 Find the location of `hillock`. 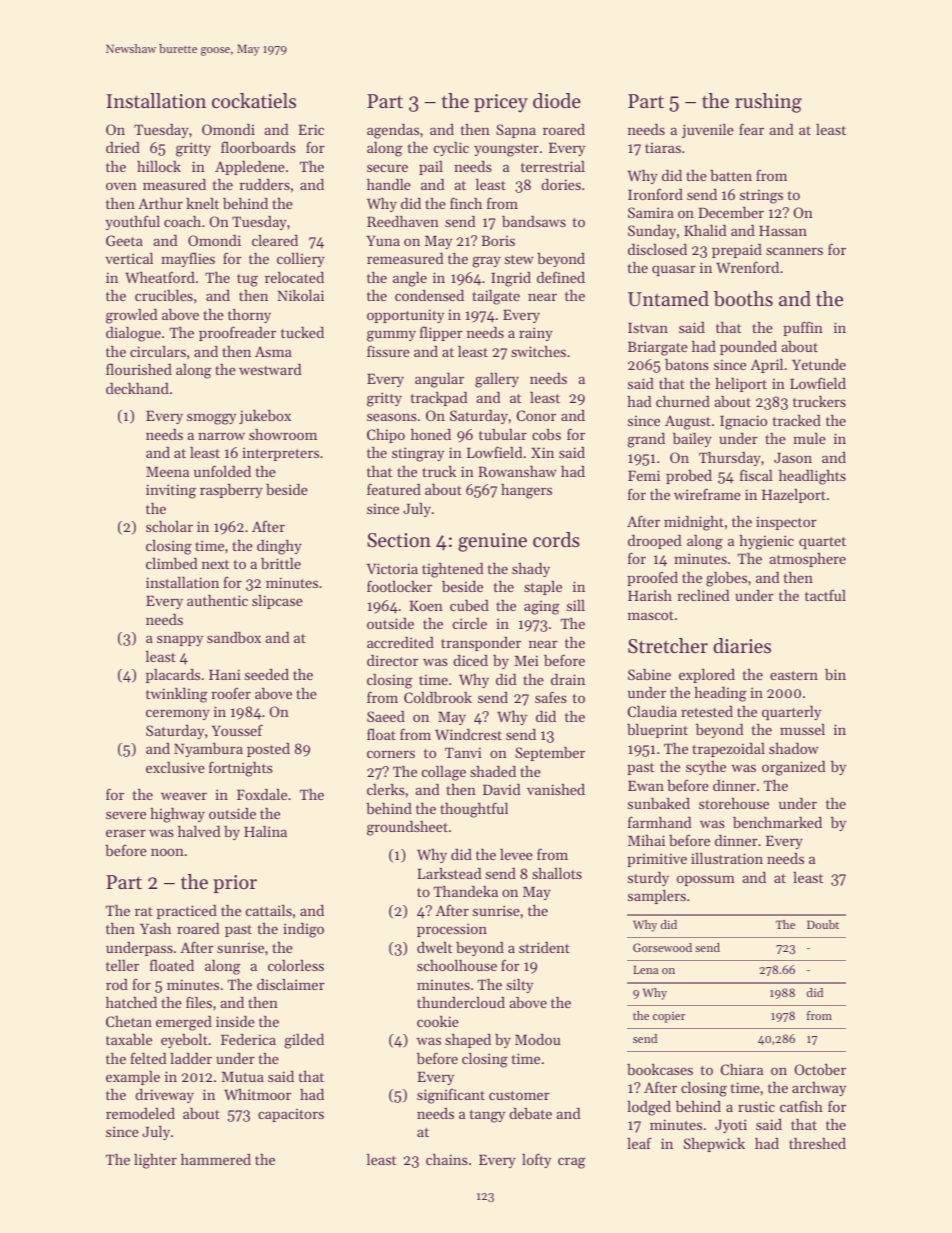

hillock is located at coordinates (159, 166).
